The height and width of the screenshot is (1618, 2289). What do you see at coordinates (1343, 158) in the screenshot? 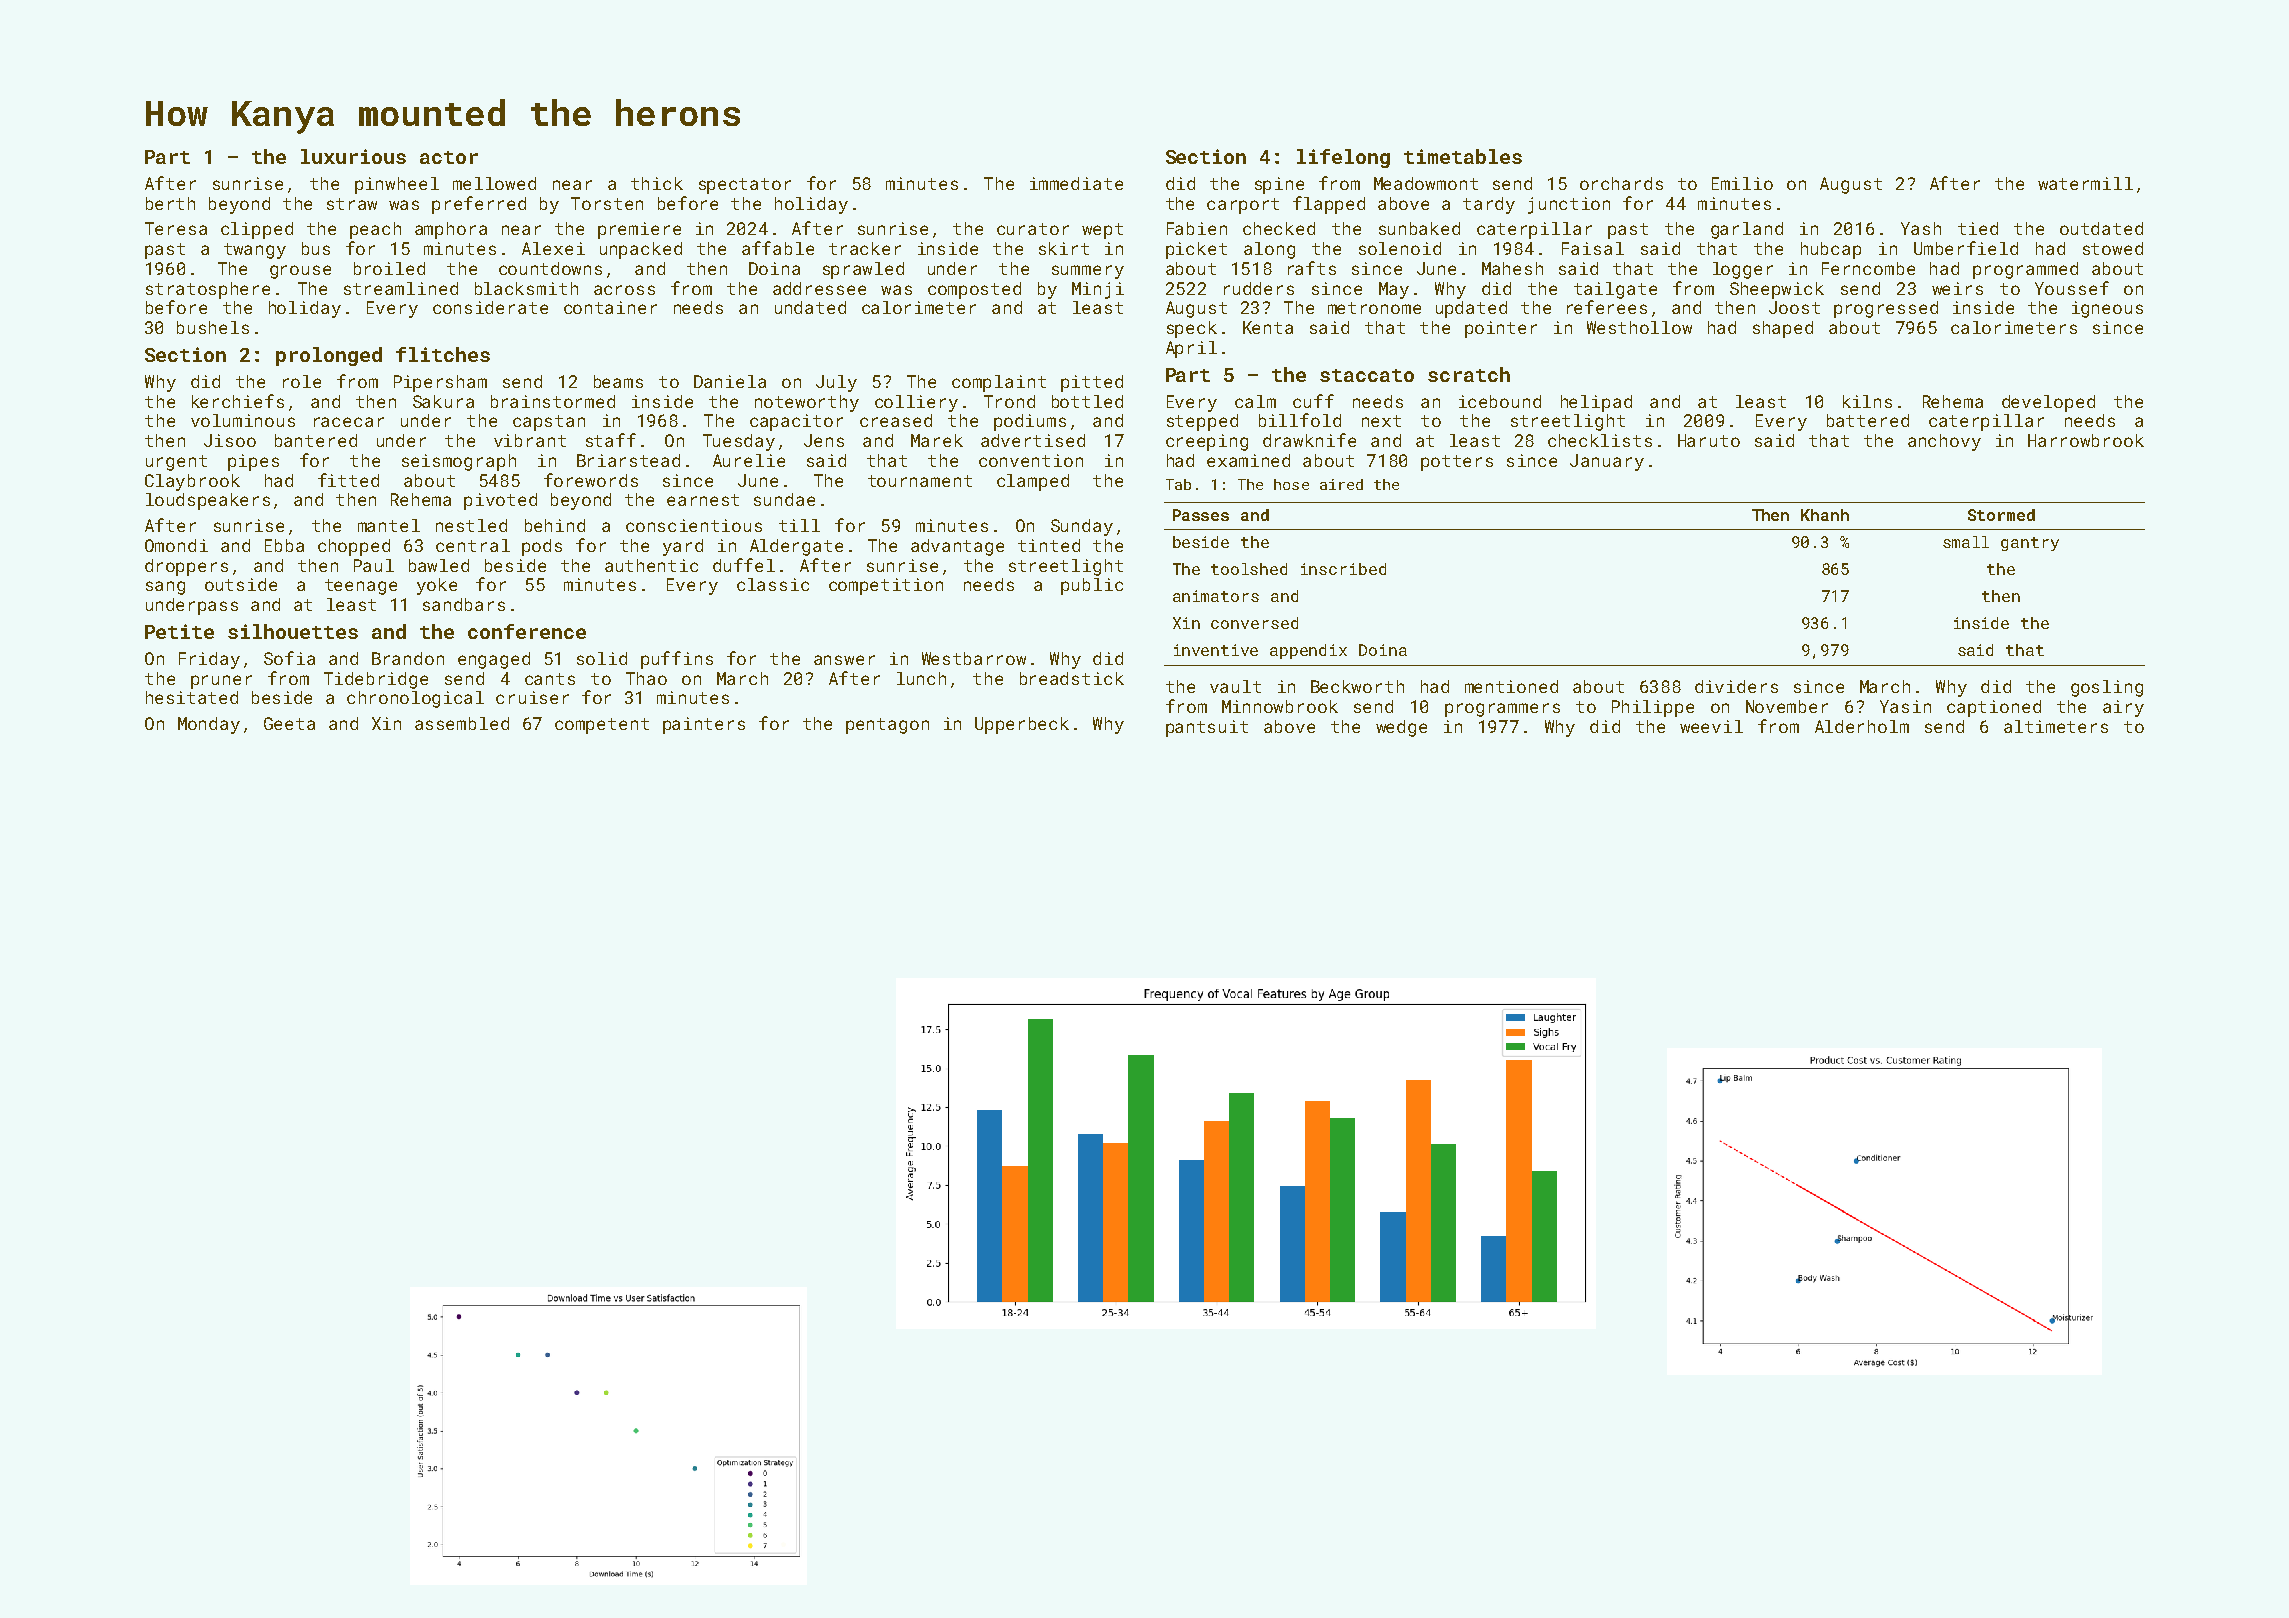
I see `lifelong` at bounding box center [1343, 158].
